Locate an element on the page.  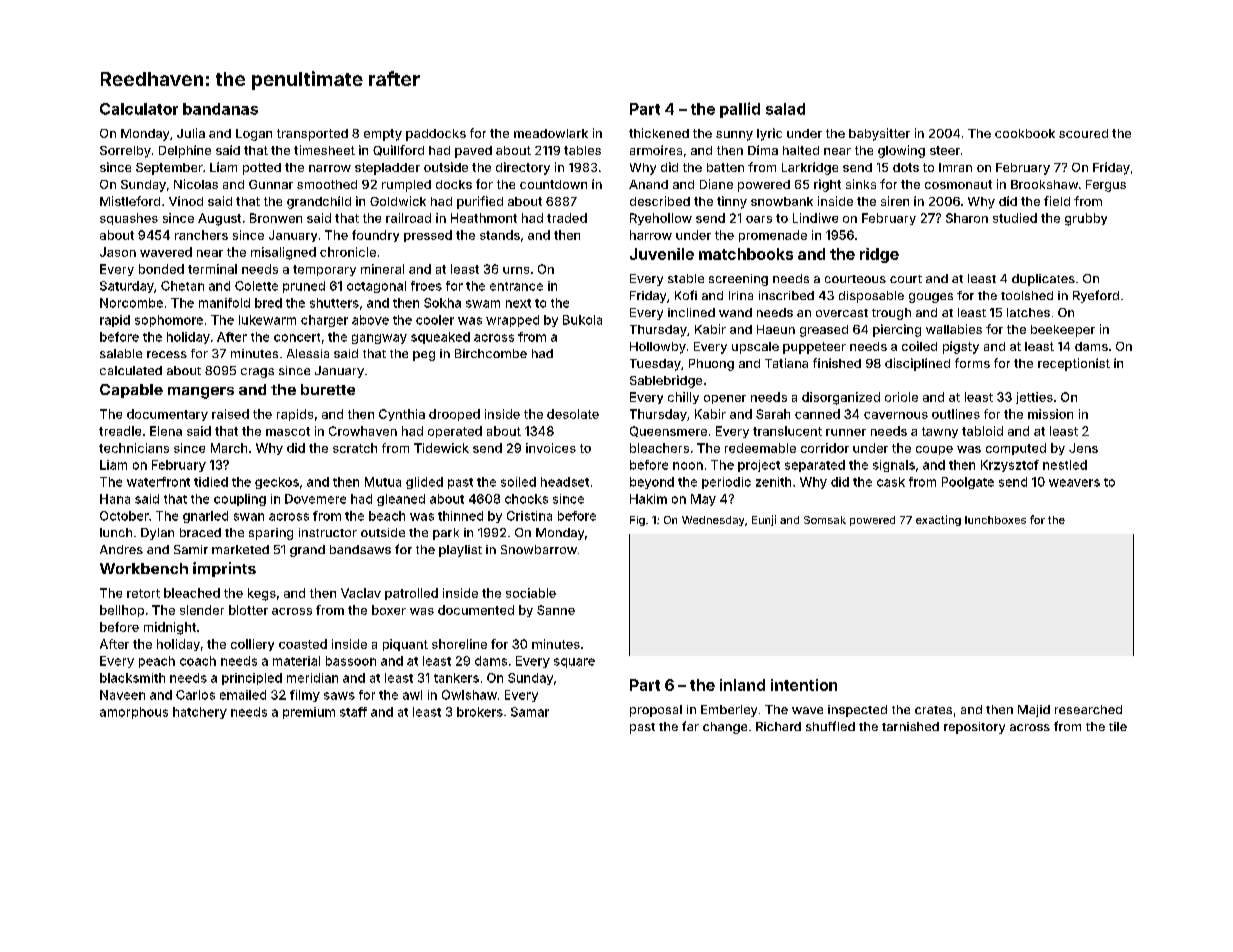
coupling is located at coordinates (240, 500).
